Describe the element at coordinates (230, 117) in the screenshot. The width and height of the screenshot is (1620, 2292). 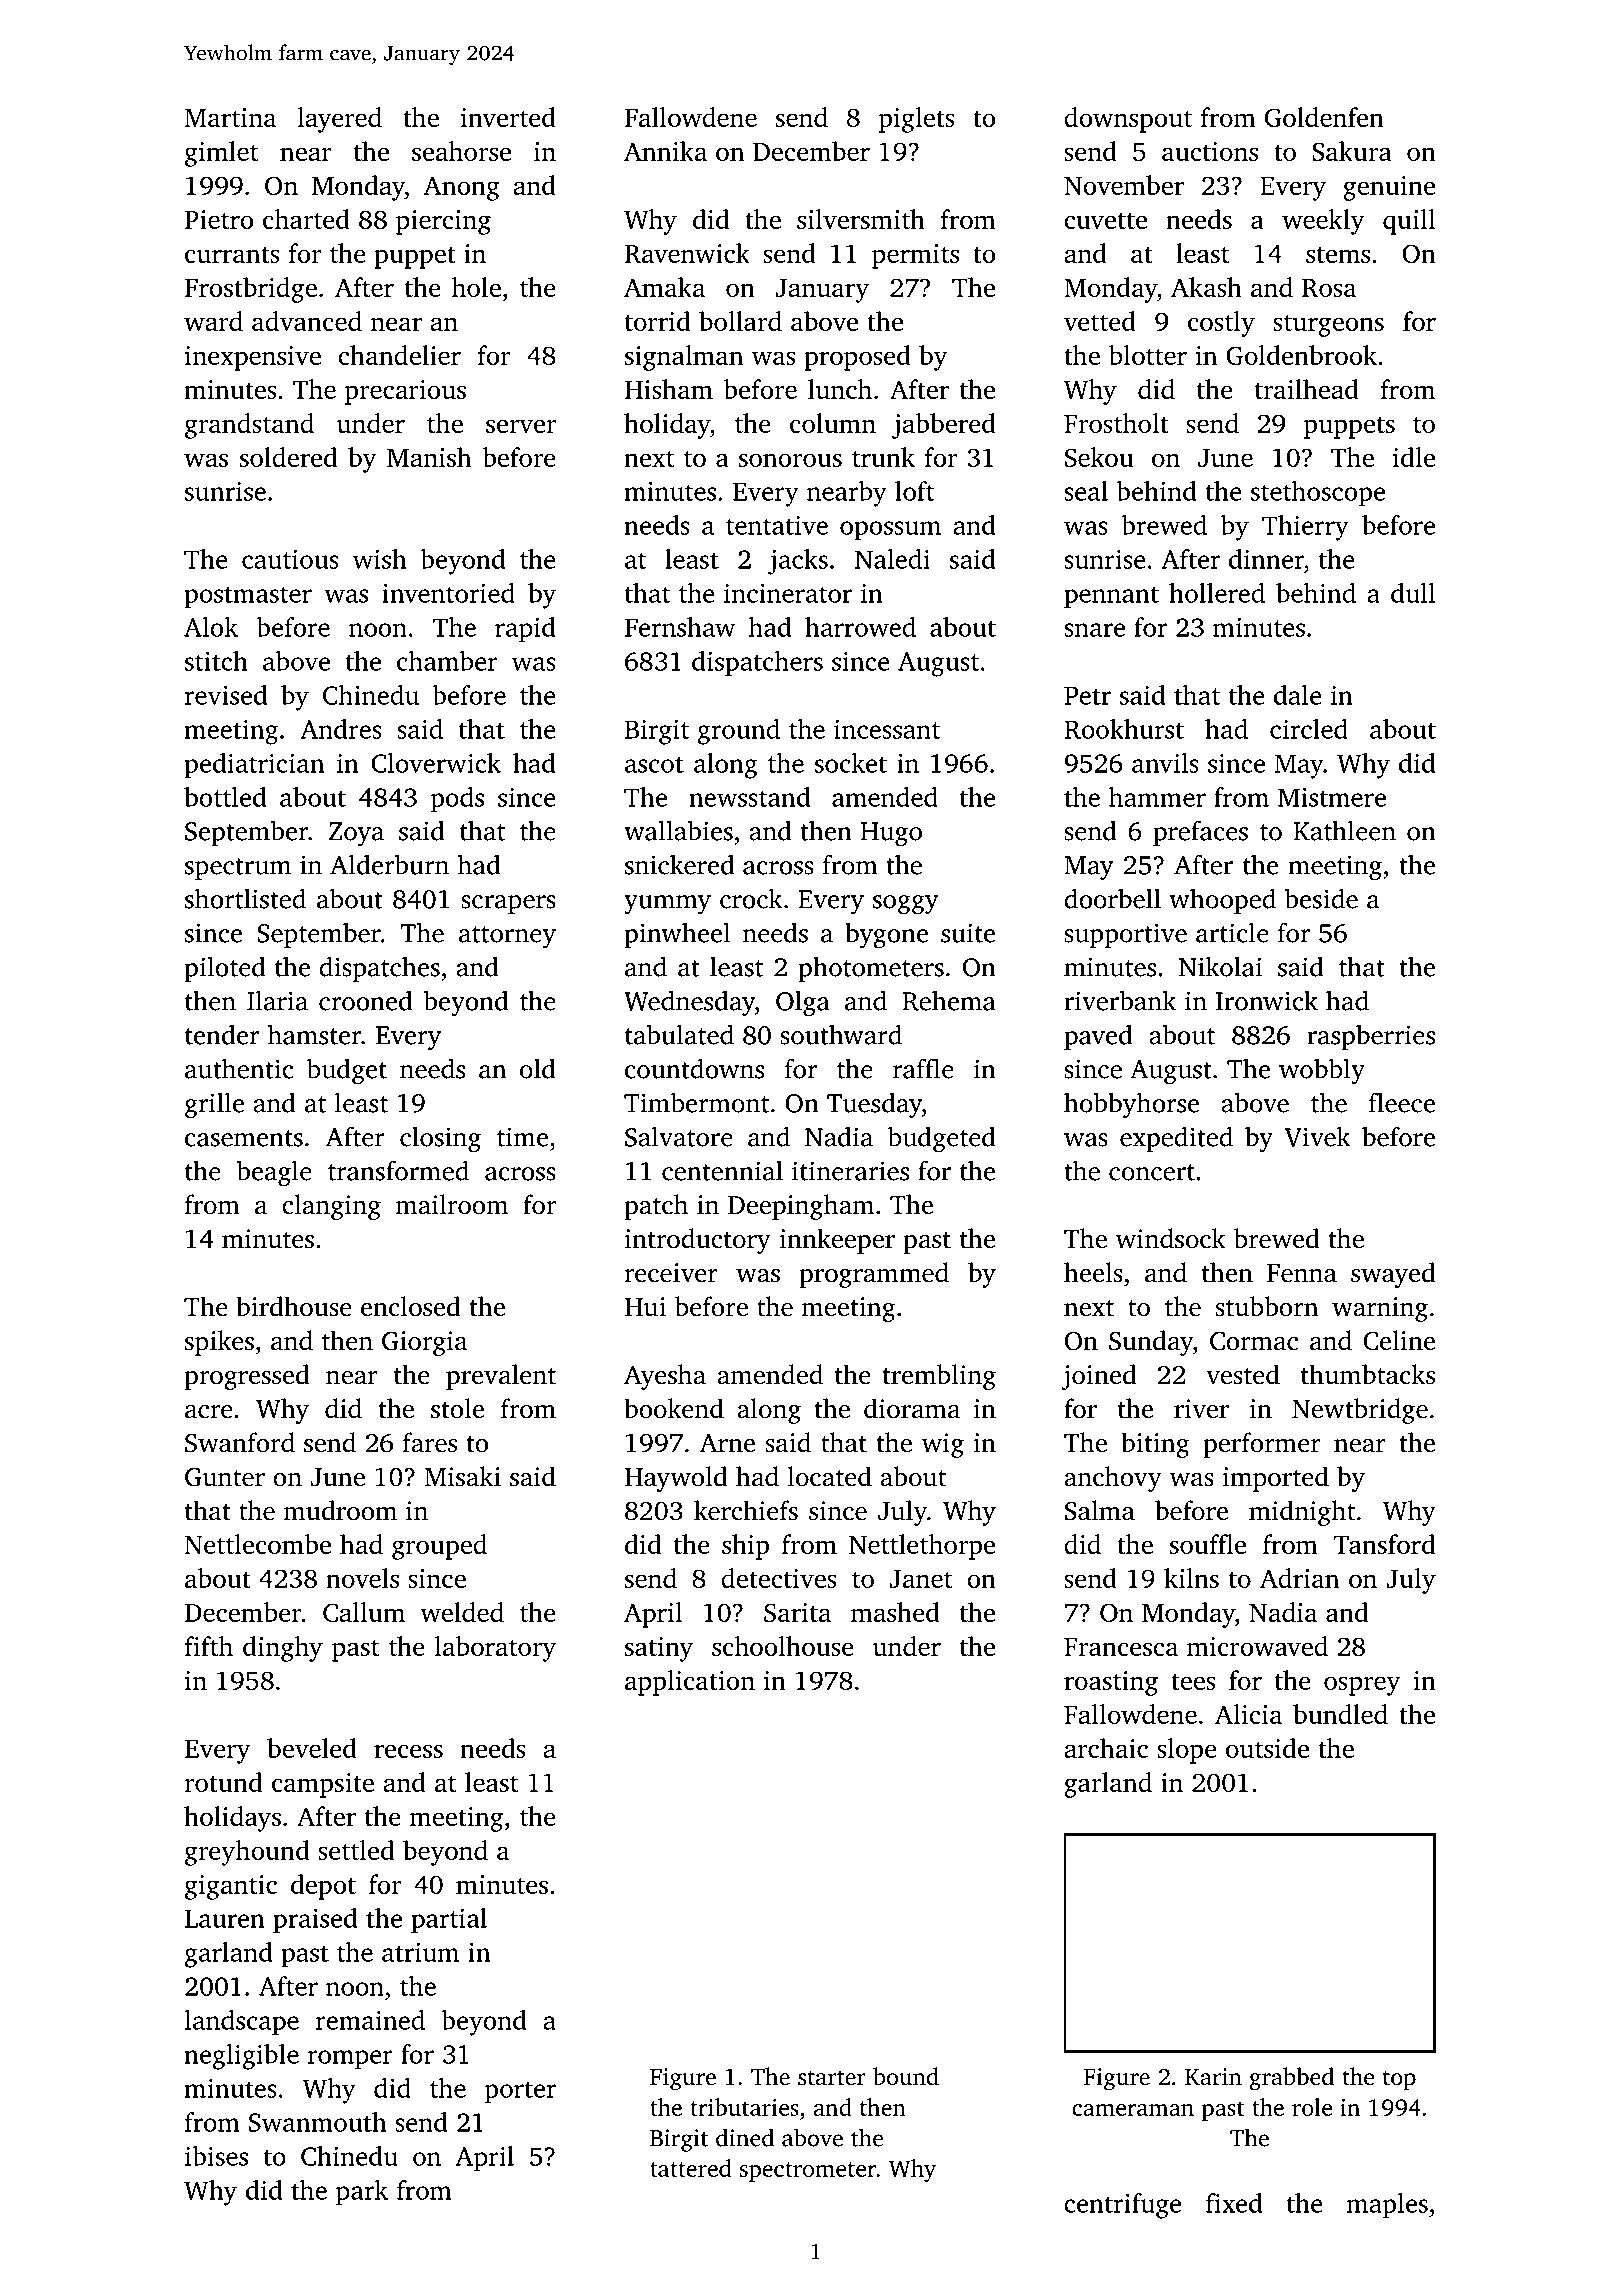
I see `Martina` at that location.
